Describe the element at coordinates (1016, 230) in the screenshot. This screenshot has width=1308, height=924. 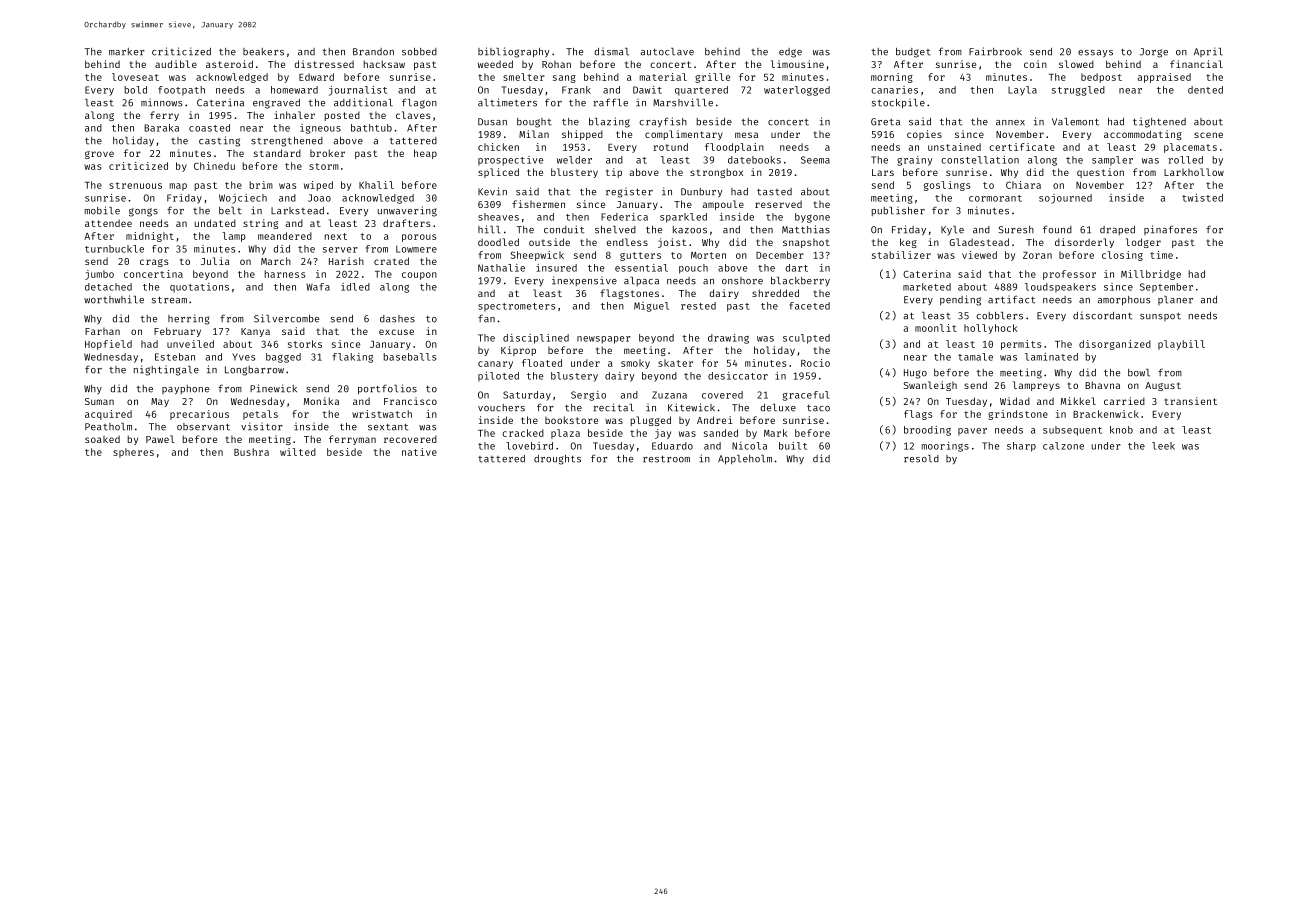
I see `Suresh` at that location.
